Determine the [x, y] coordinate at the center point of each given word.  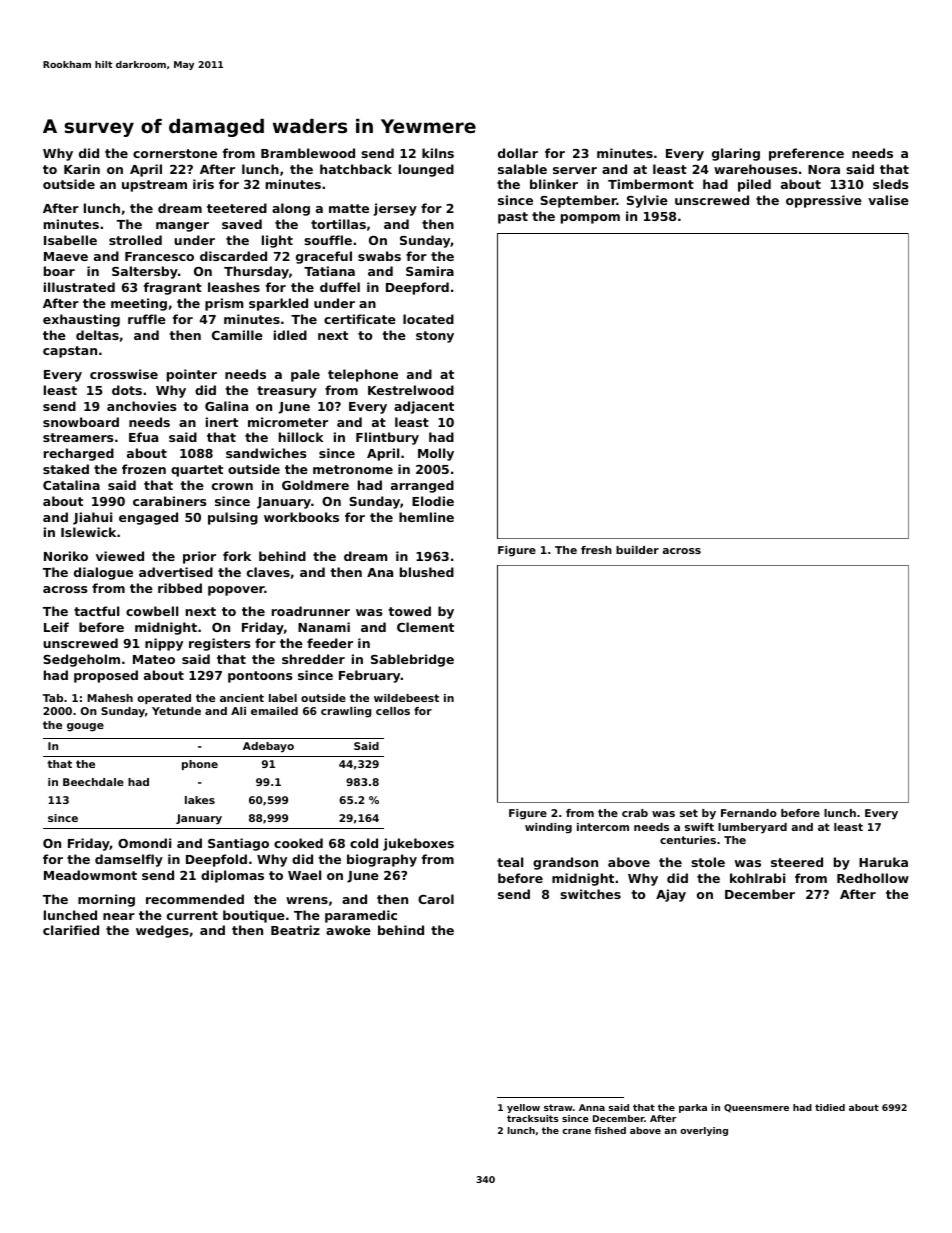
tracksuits [533, 1118]
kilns [438, 153]
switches [590, 894]
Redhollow [873, 878]
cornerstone [175, 153]
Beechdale [93, 782]
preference [806, 154]
